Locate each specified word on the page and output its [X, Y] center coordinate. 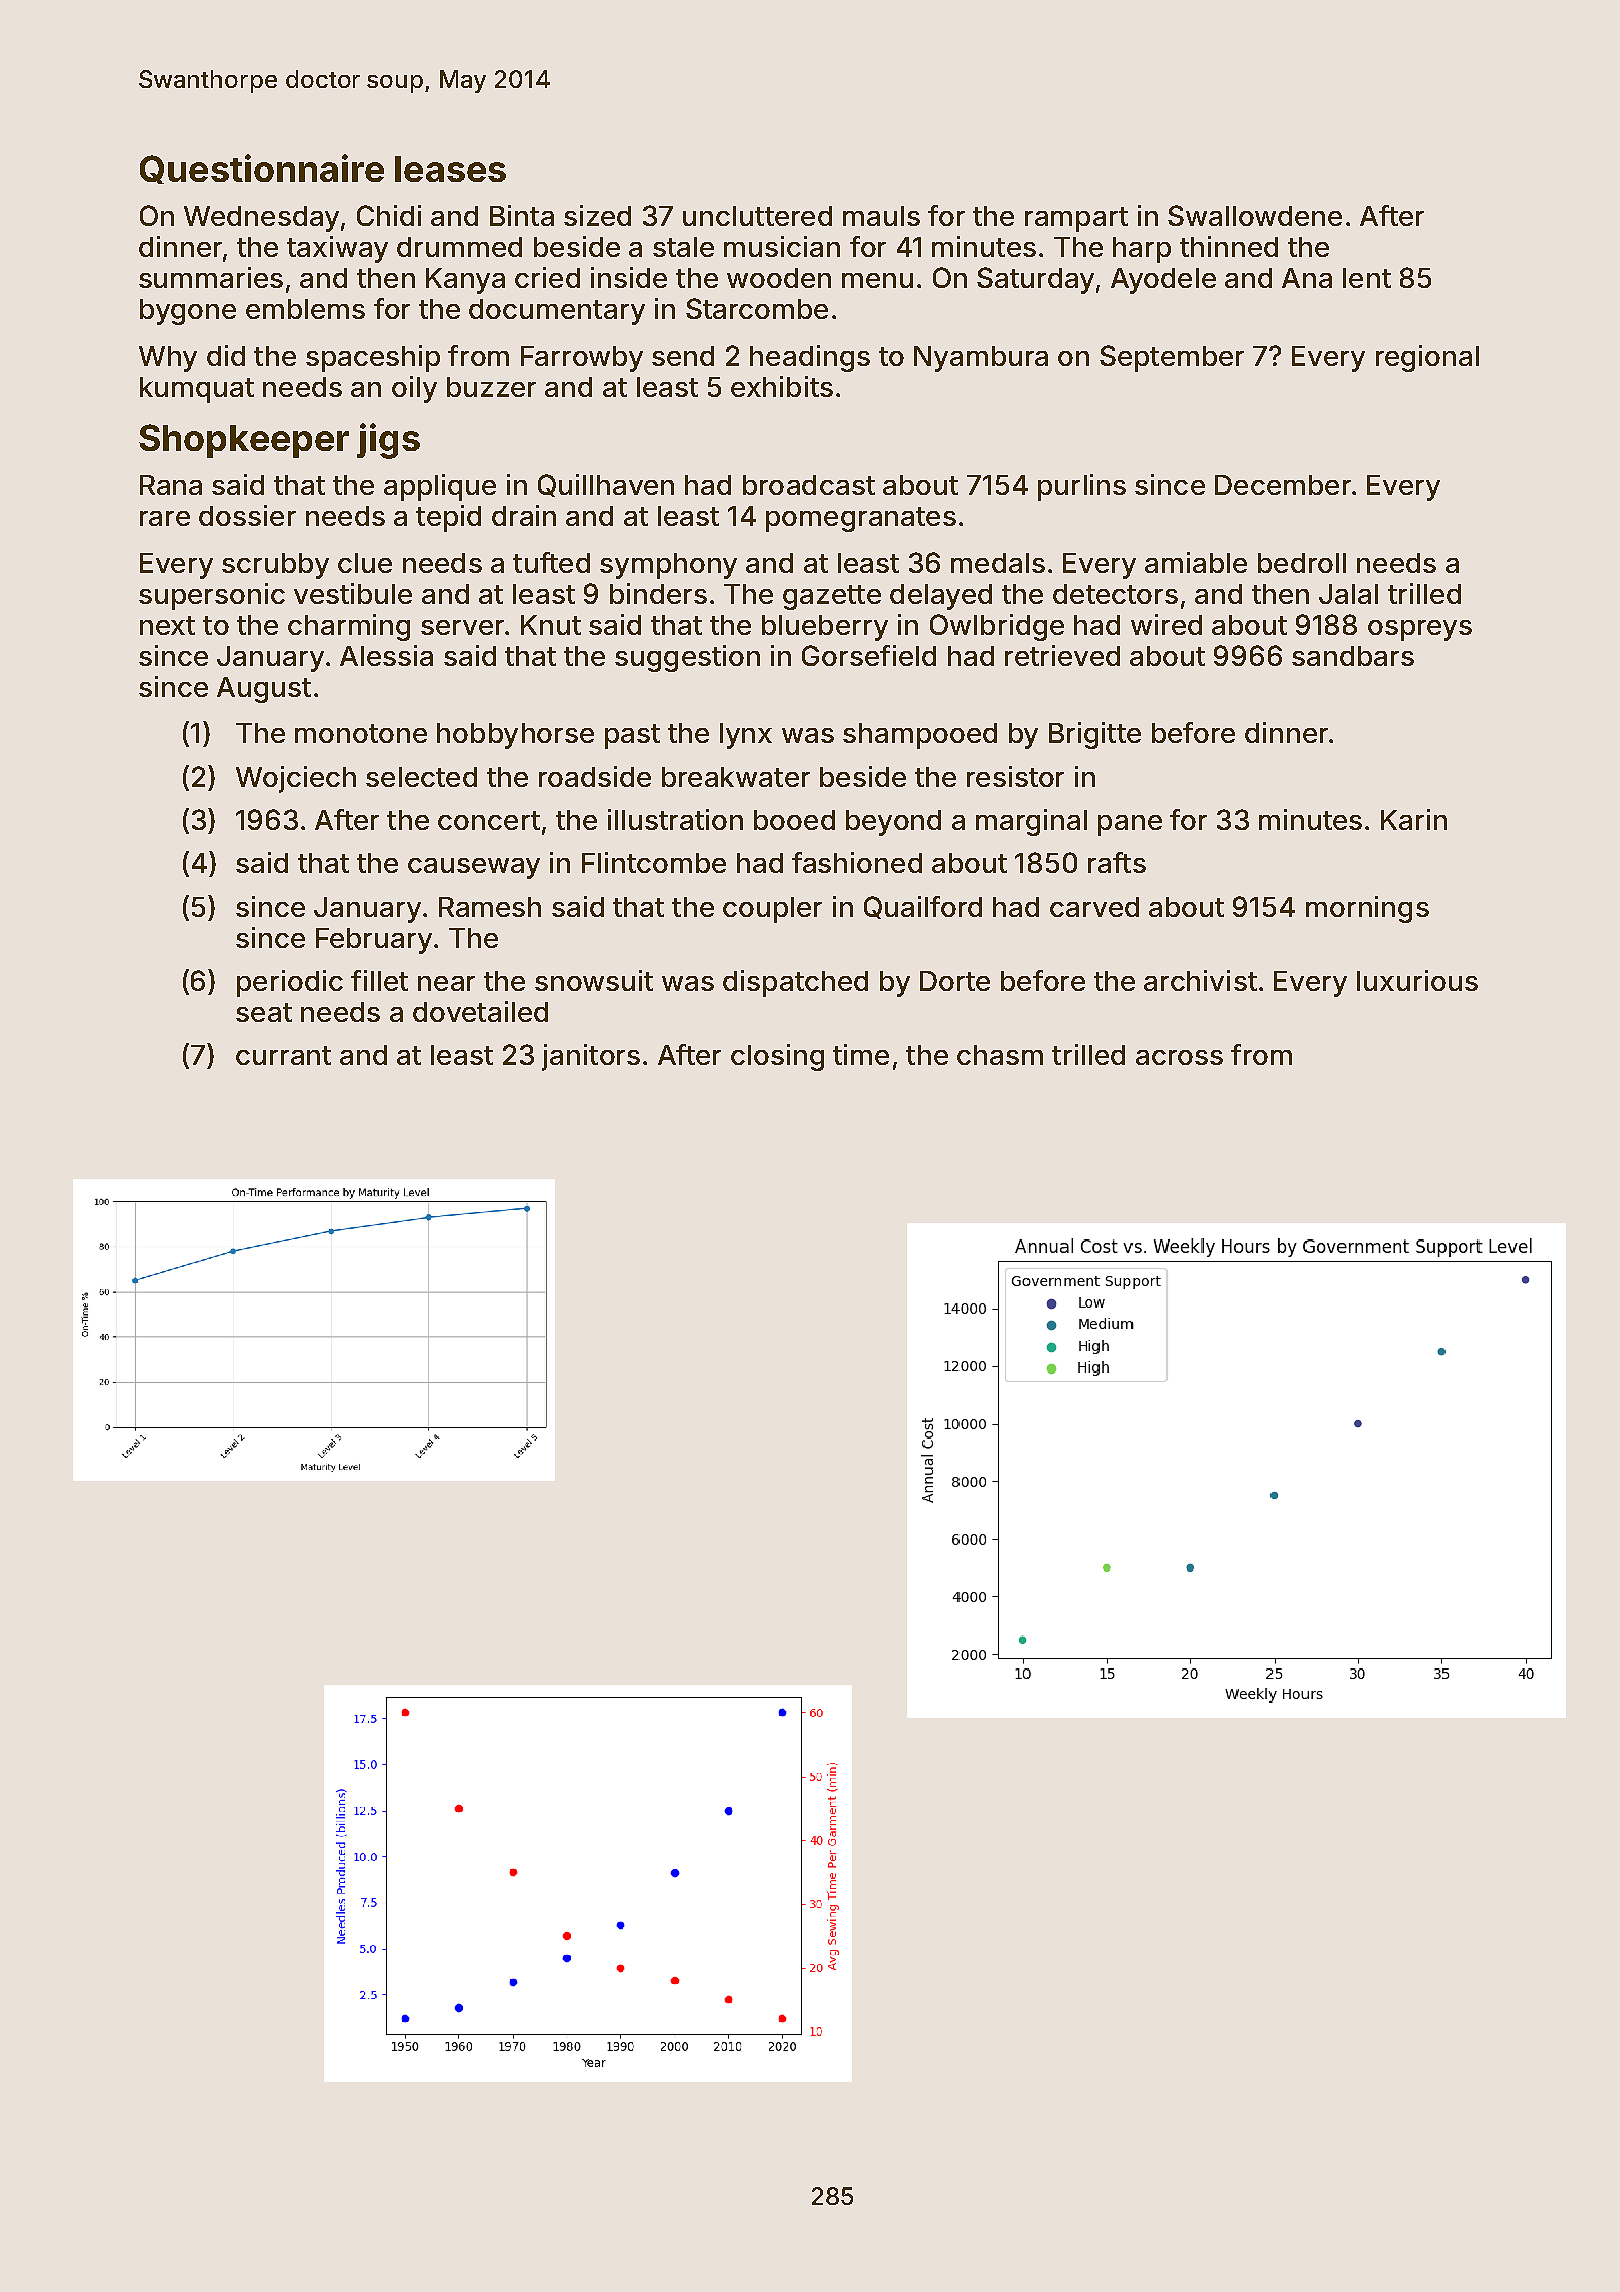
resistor [1015, 776]
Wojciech [296, 779]
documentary [557, 312]
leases [450, 169]
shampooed [920, 736]
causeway [474, 868]
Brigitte [1095, 735]
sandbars [1353, 656]
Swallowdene [1255, 215]
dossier [247, 515]
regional [1427, 358]
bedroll [1302, 563]
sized [597, 215]
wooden [779, 278]
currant [283, 1055]
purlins [1082, 487]
